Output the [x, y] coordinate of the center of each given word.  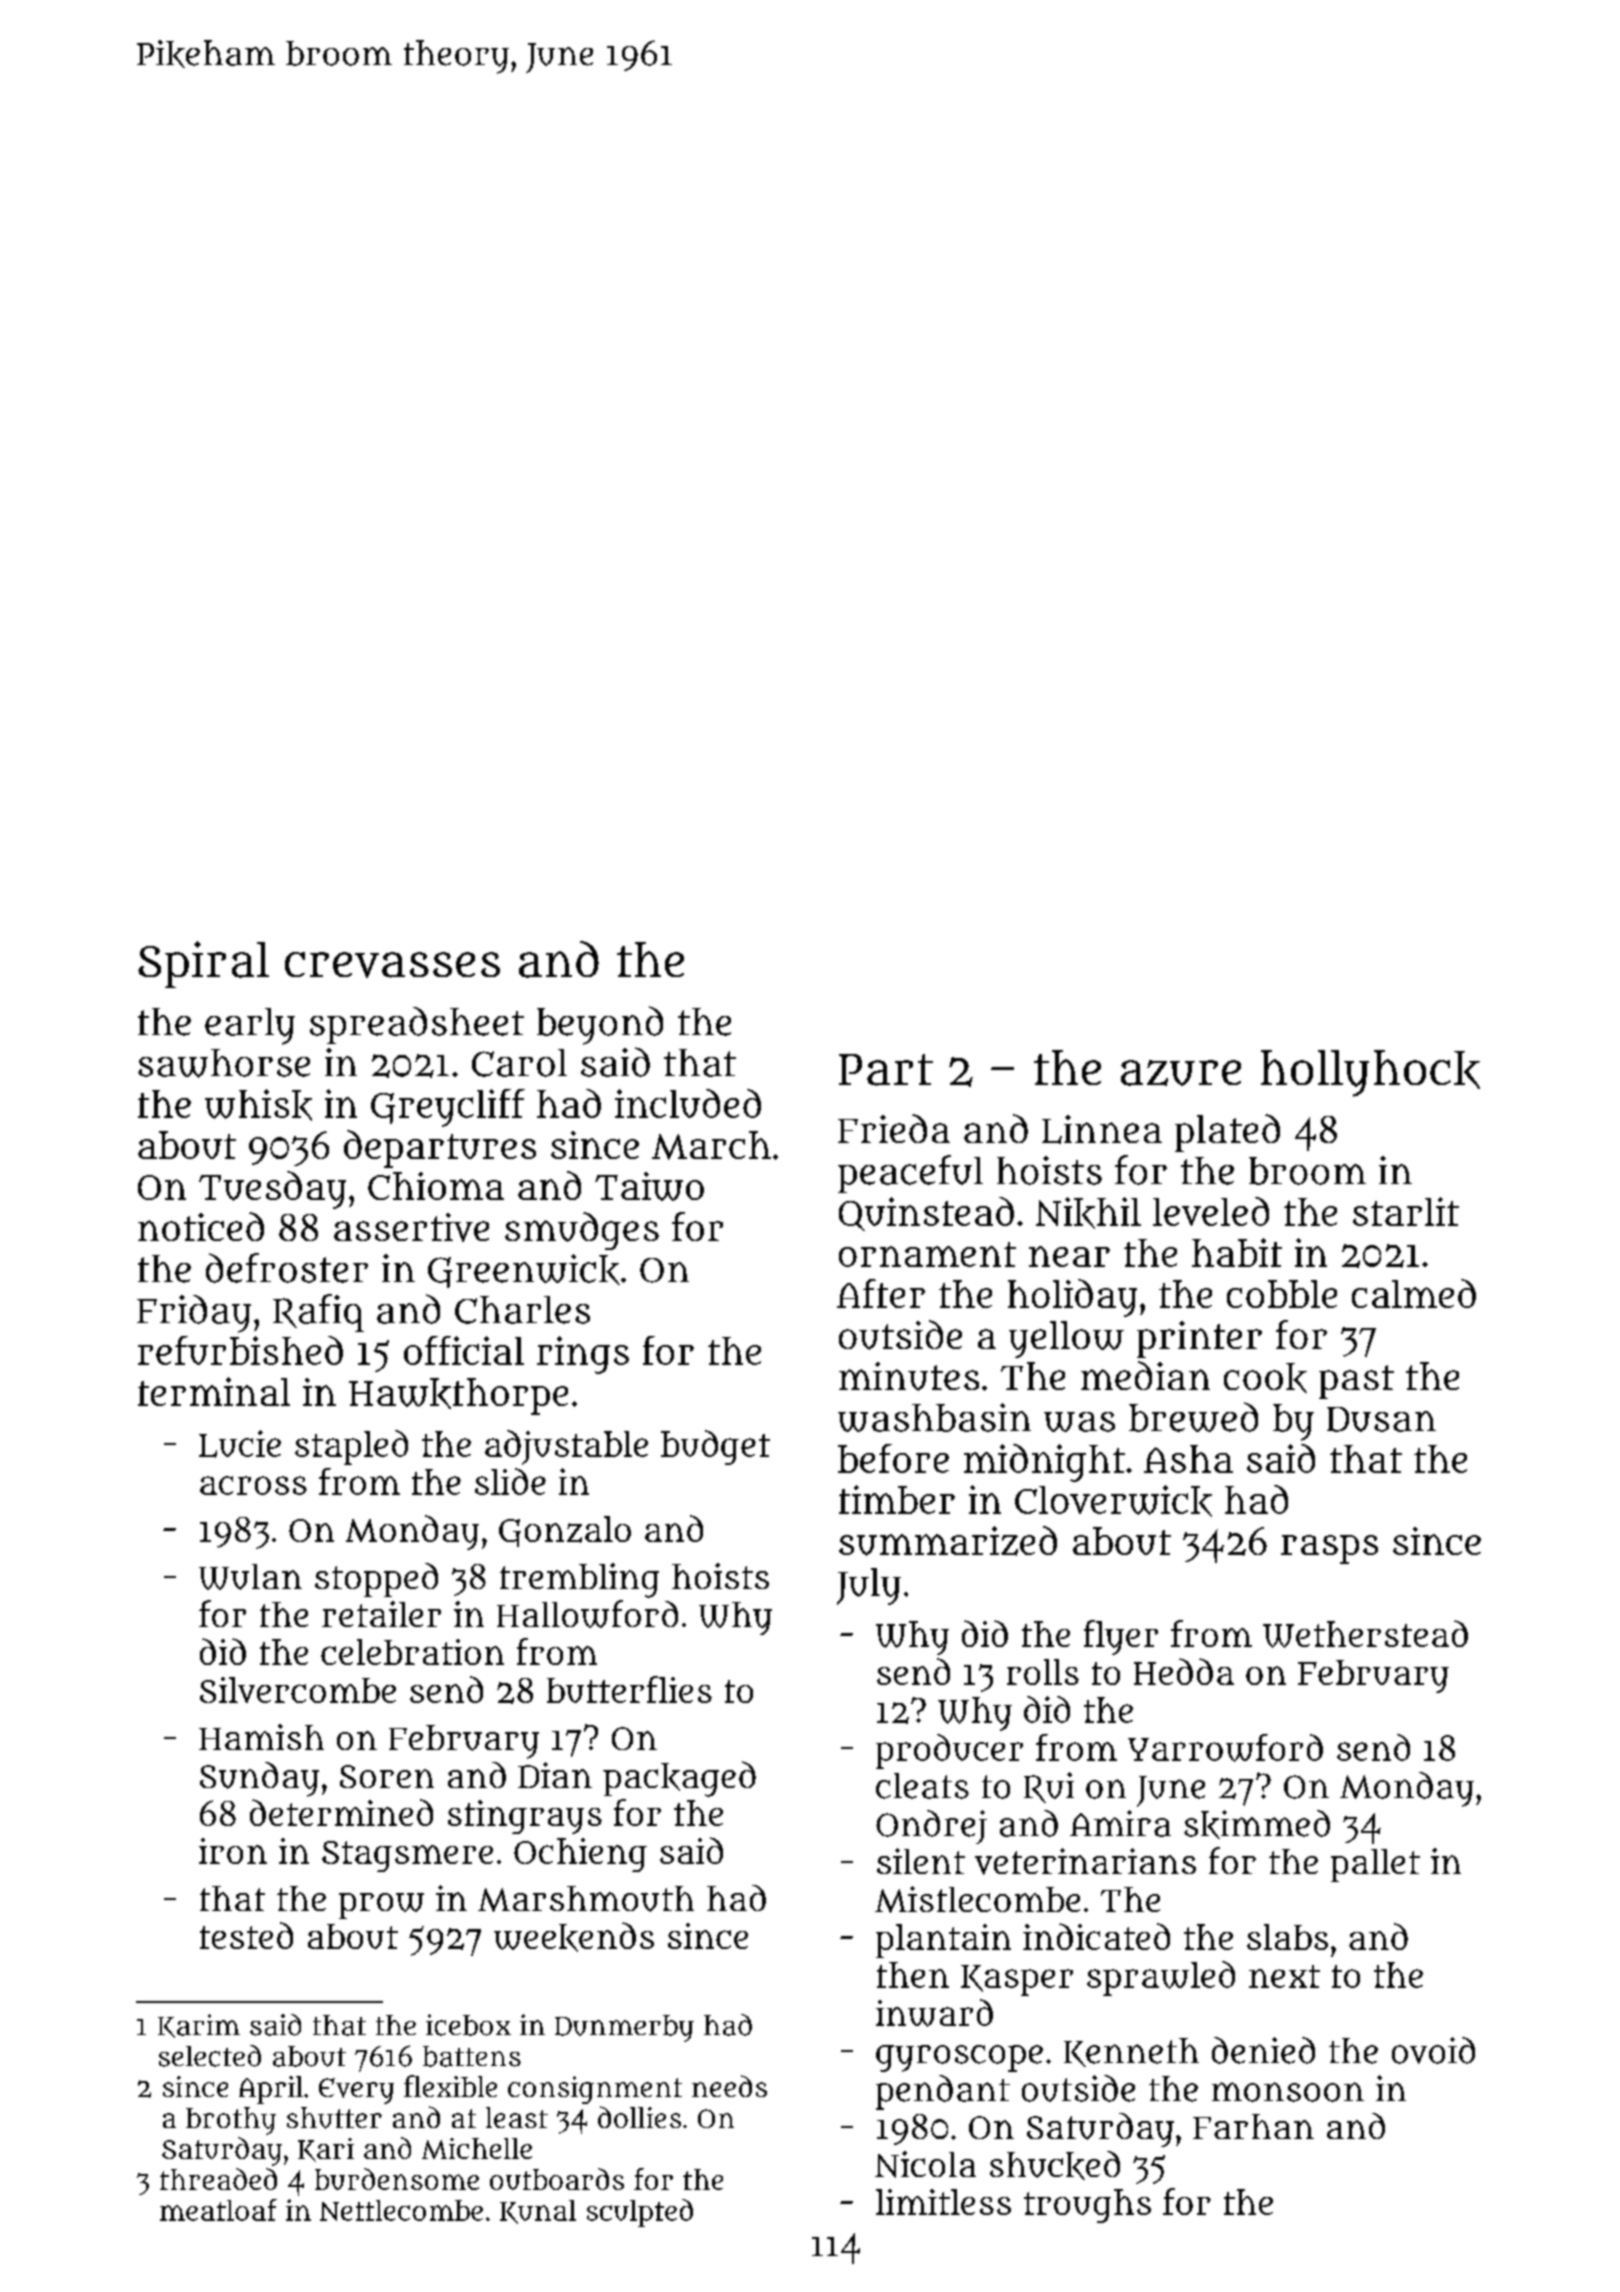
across [253, 1485]
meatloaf [218, 2210]
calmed [1414, 1293]
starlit [1406, 1211]
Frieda [894, 1128]
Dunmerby [624, 2028]
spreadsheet [417, 1025]
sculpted [640, 2213]
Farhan [1253, 2126]
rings [583, 1355]
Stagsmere [407, 1856]
